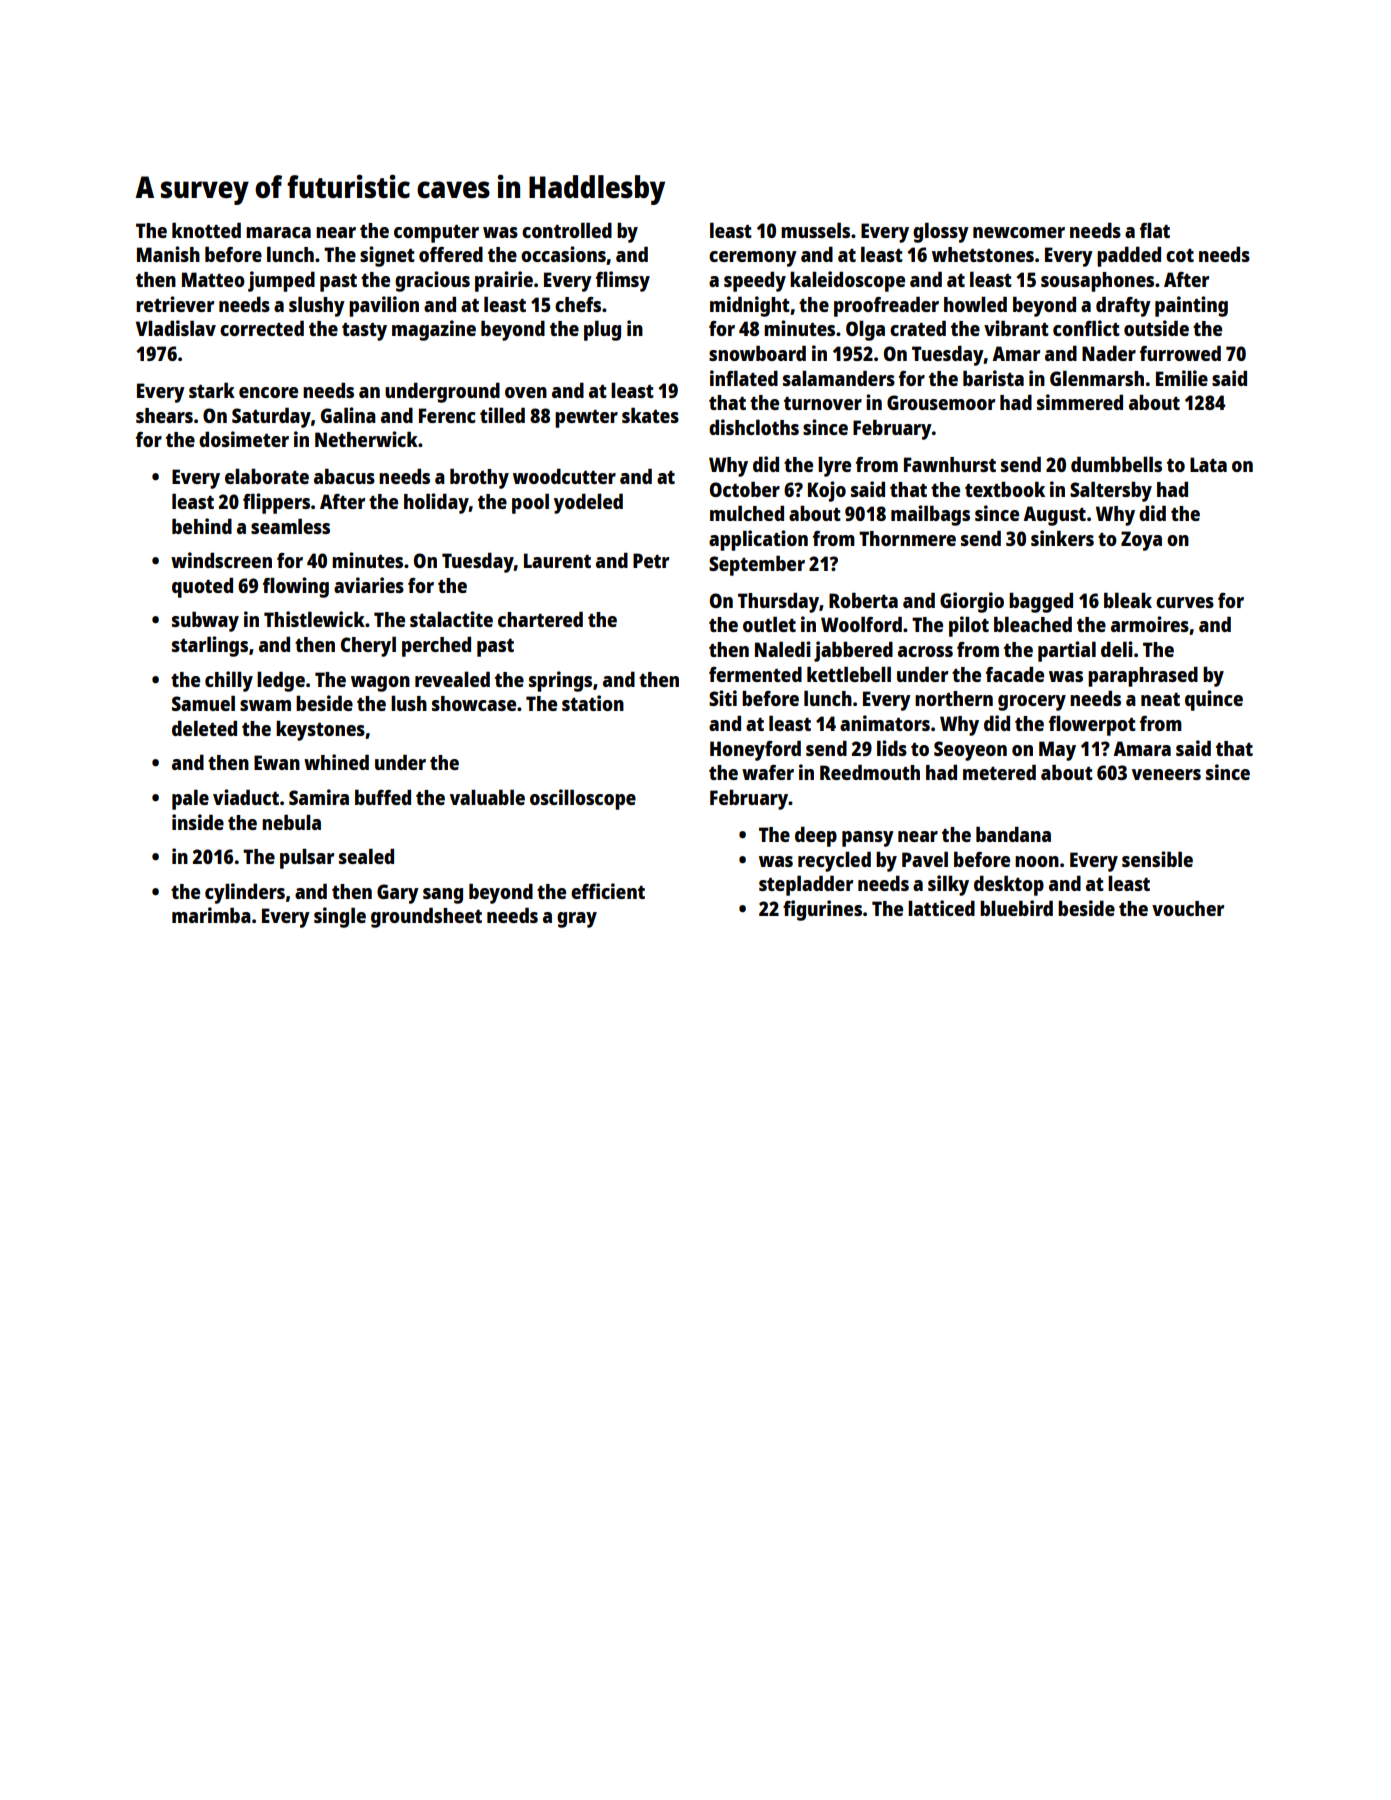  Describe the element at coordinates (278, 232) in the image. I see `maraca` at that location.
